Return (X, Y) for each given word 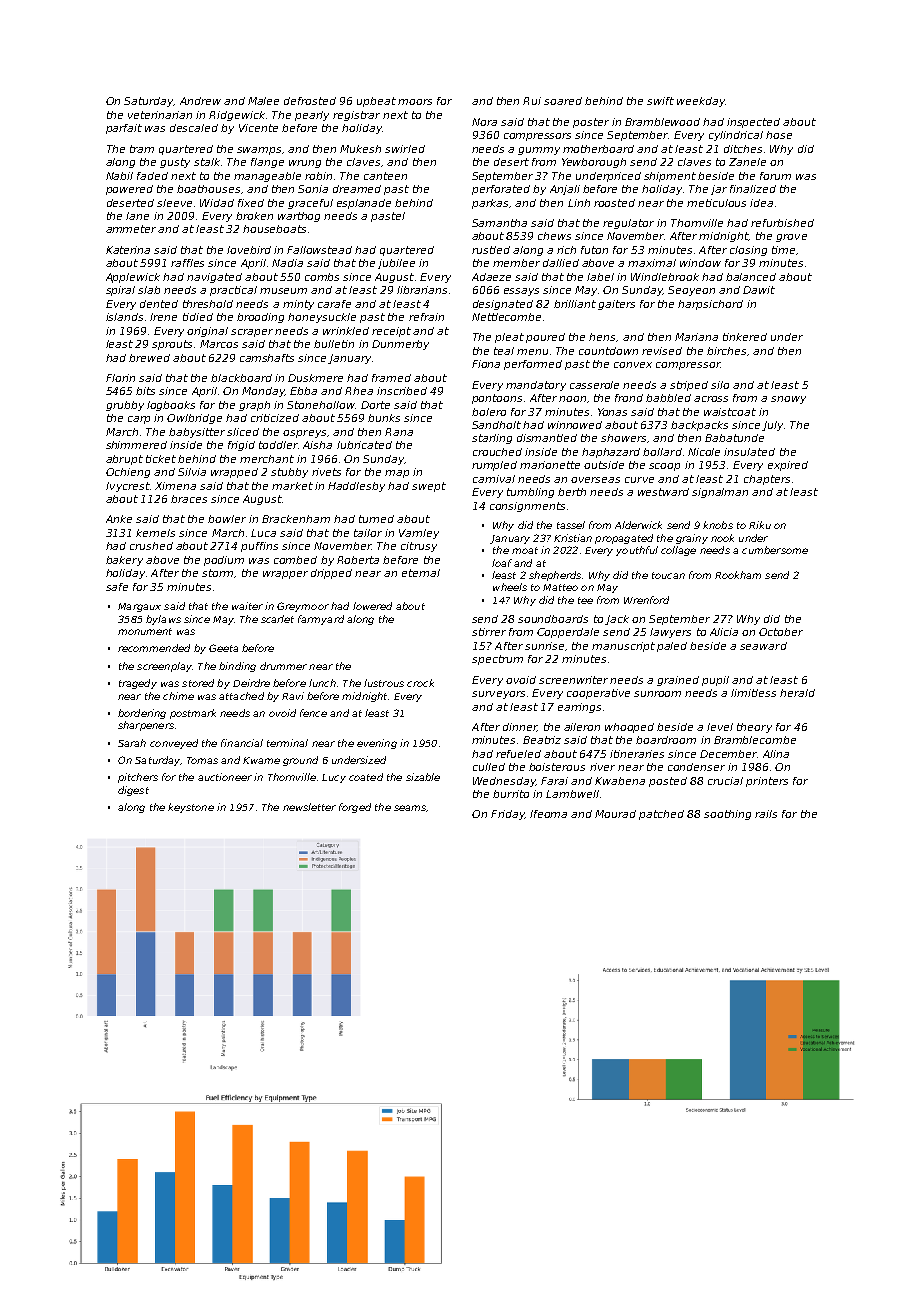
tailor (368, 533)
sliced (243, 432)
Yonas (612, 412)
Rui (532, 101)
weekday (701, 102)
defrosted (310, 101)
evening (377, 744)
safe (117, 587)
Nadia (287, 263)
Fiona (486, 364)
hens (602, 337)
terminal (287, 743)
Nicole (704, 452)
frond (629, 398)
